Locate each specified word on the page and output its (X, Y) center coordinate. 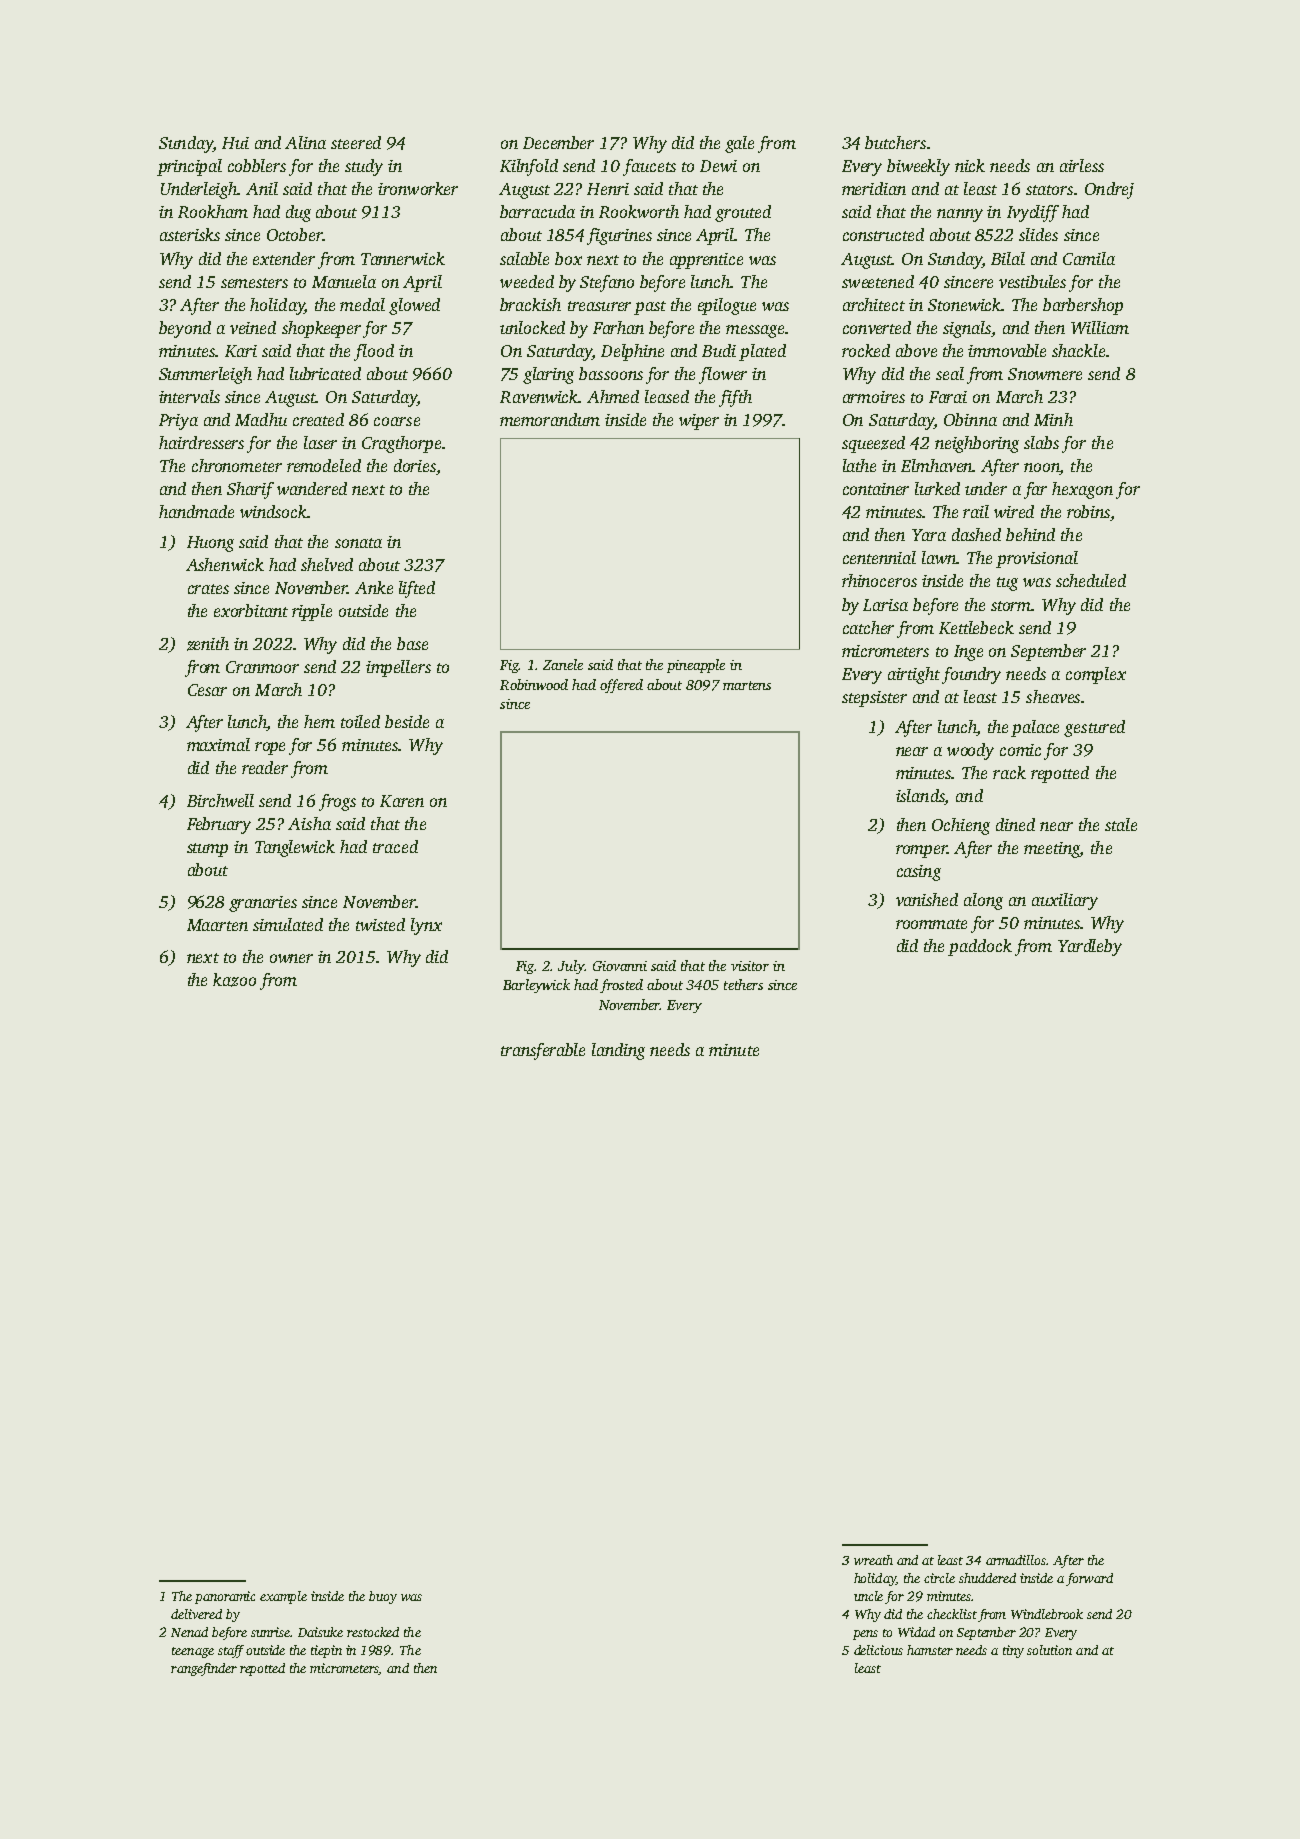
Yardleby (1090, 947)
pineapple (696, 666)
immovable (1007, 350)
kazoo (234, 980)
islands (920, 797)
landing (618, 1051)
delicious (878, 1650)
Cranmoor (262, 667)
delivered (196, 1614)
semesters (254, 283)
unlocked (532, 327)
